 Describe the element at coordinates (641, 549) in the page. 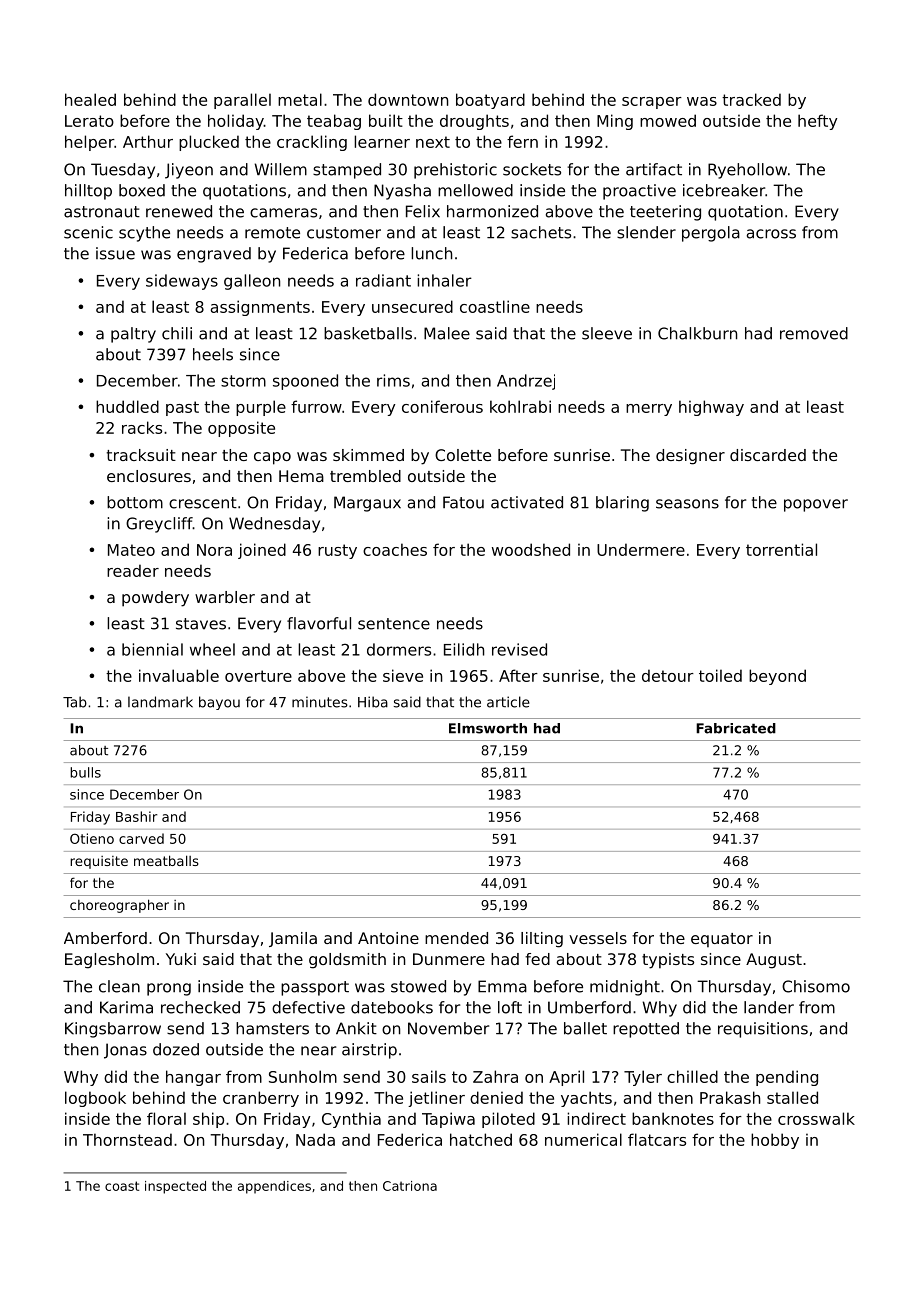

I see `Undermere` at that location.
